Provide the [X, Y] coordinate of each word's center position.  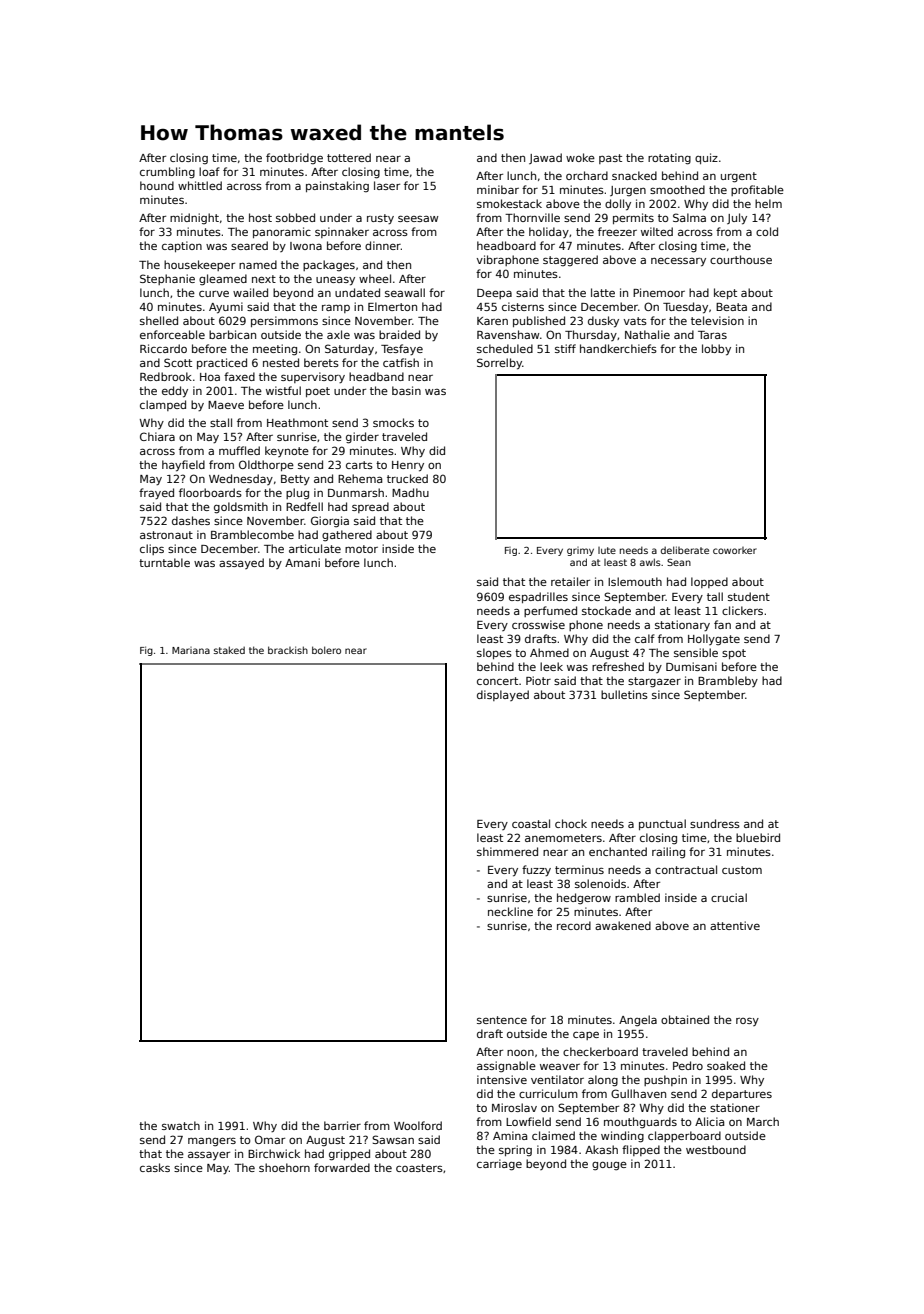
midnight [194, 219]
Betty [295, 480]
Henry [408, 466]
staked [229, 650]
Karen [492, 321]
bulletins [624, 694]
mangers [212, 1142]
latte [603, 292]
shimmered [507, 851]
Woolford [418, 1125]
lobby [716, 350]
